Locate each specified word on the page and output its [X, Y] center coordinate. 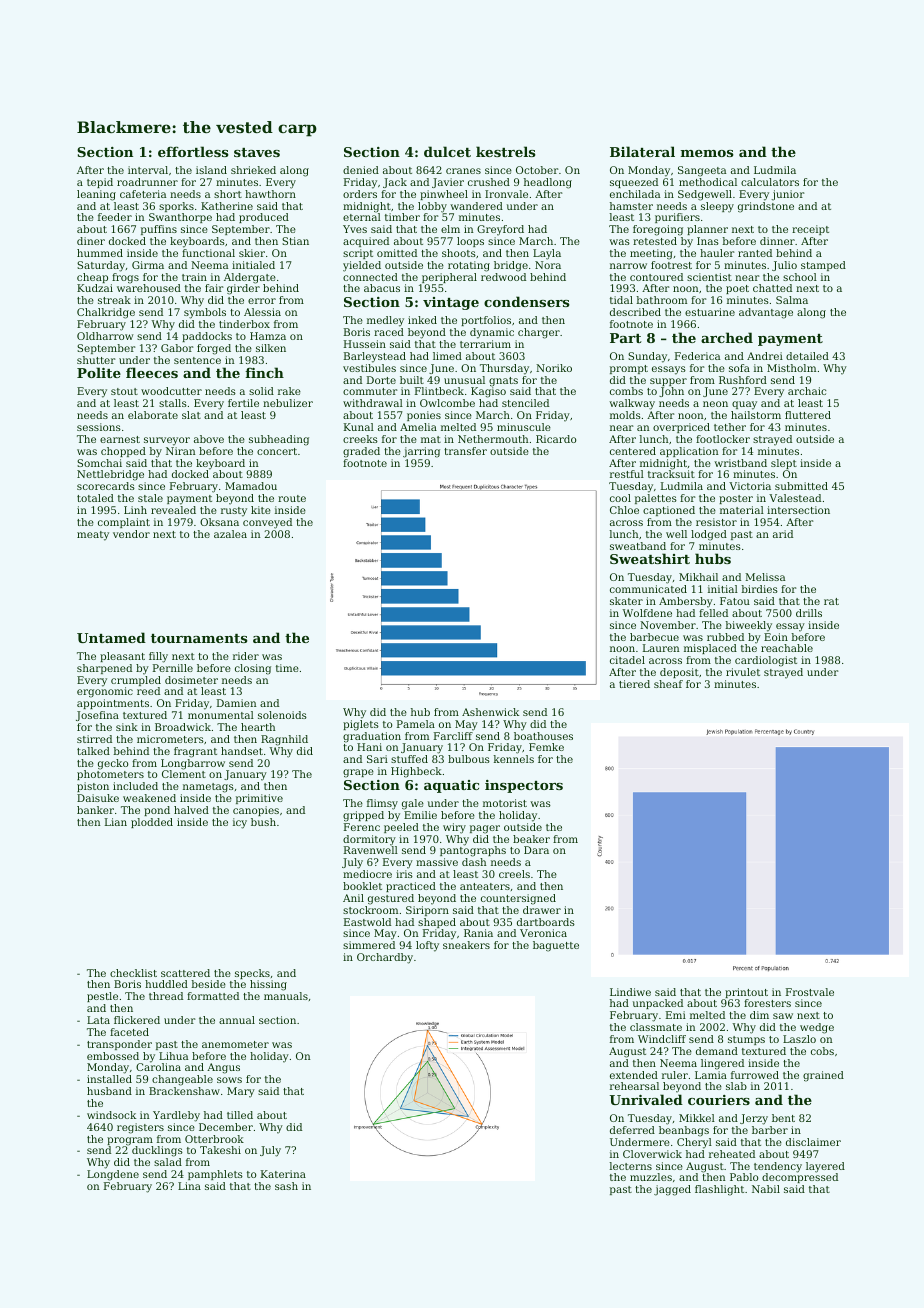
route [292, 498]
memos [707, 153]
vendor [131, 534]
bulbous [469, 759]
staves [257, 152]
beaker [531, 839]
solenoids [282, 715]
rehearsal [634, 1086]
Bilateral [642, 151]
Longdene [113, 1175]
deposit [679, 673]
